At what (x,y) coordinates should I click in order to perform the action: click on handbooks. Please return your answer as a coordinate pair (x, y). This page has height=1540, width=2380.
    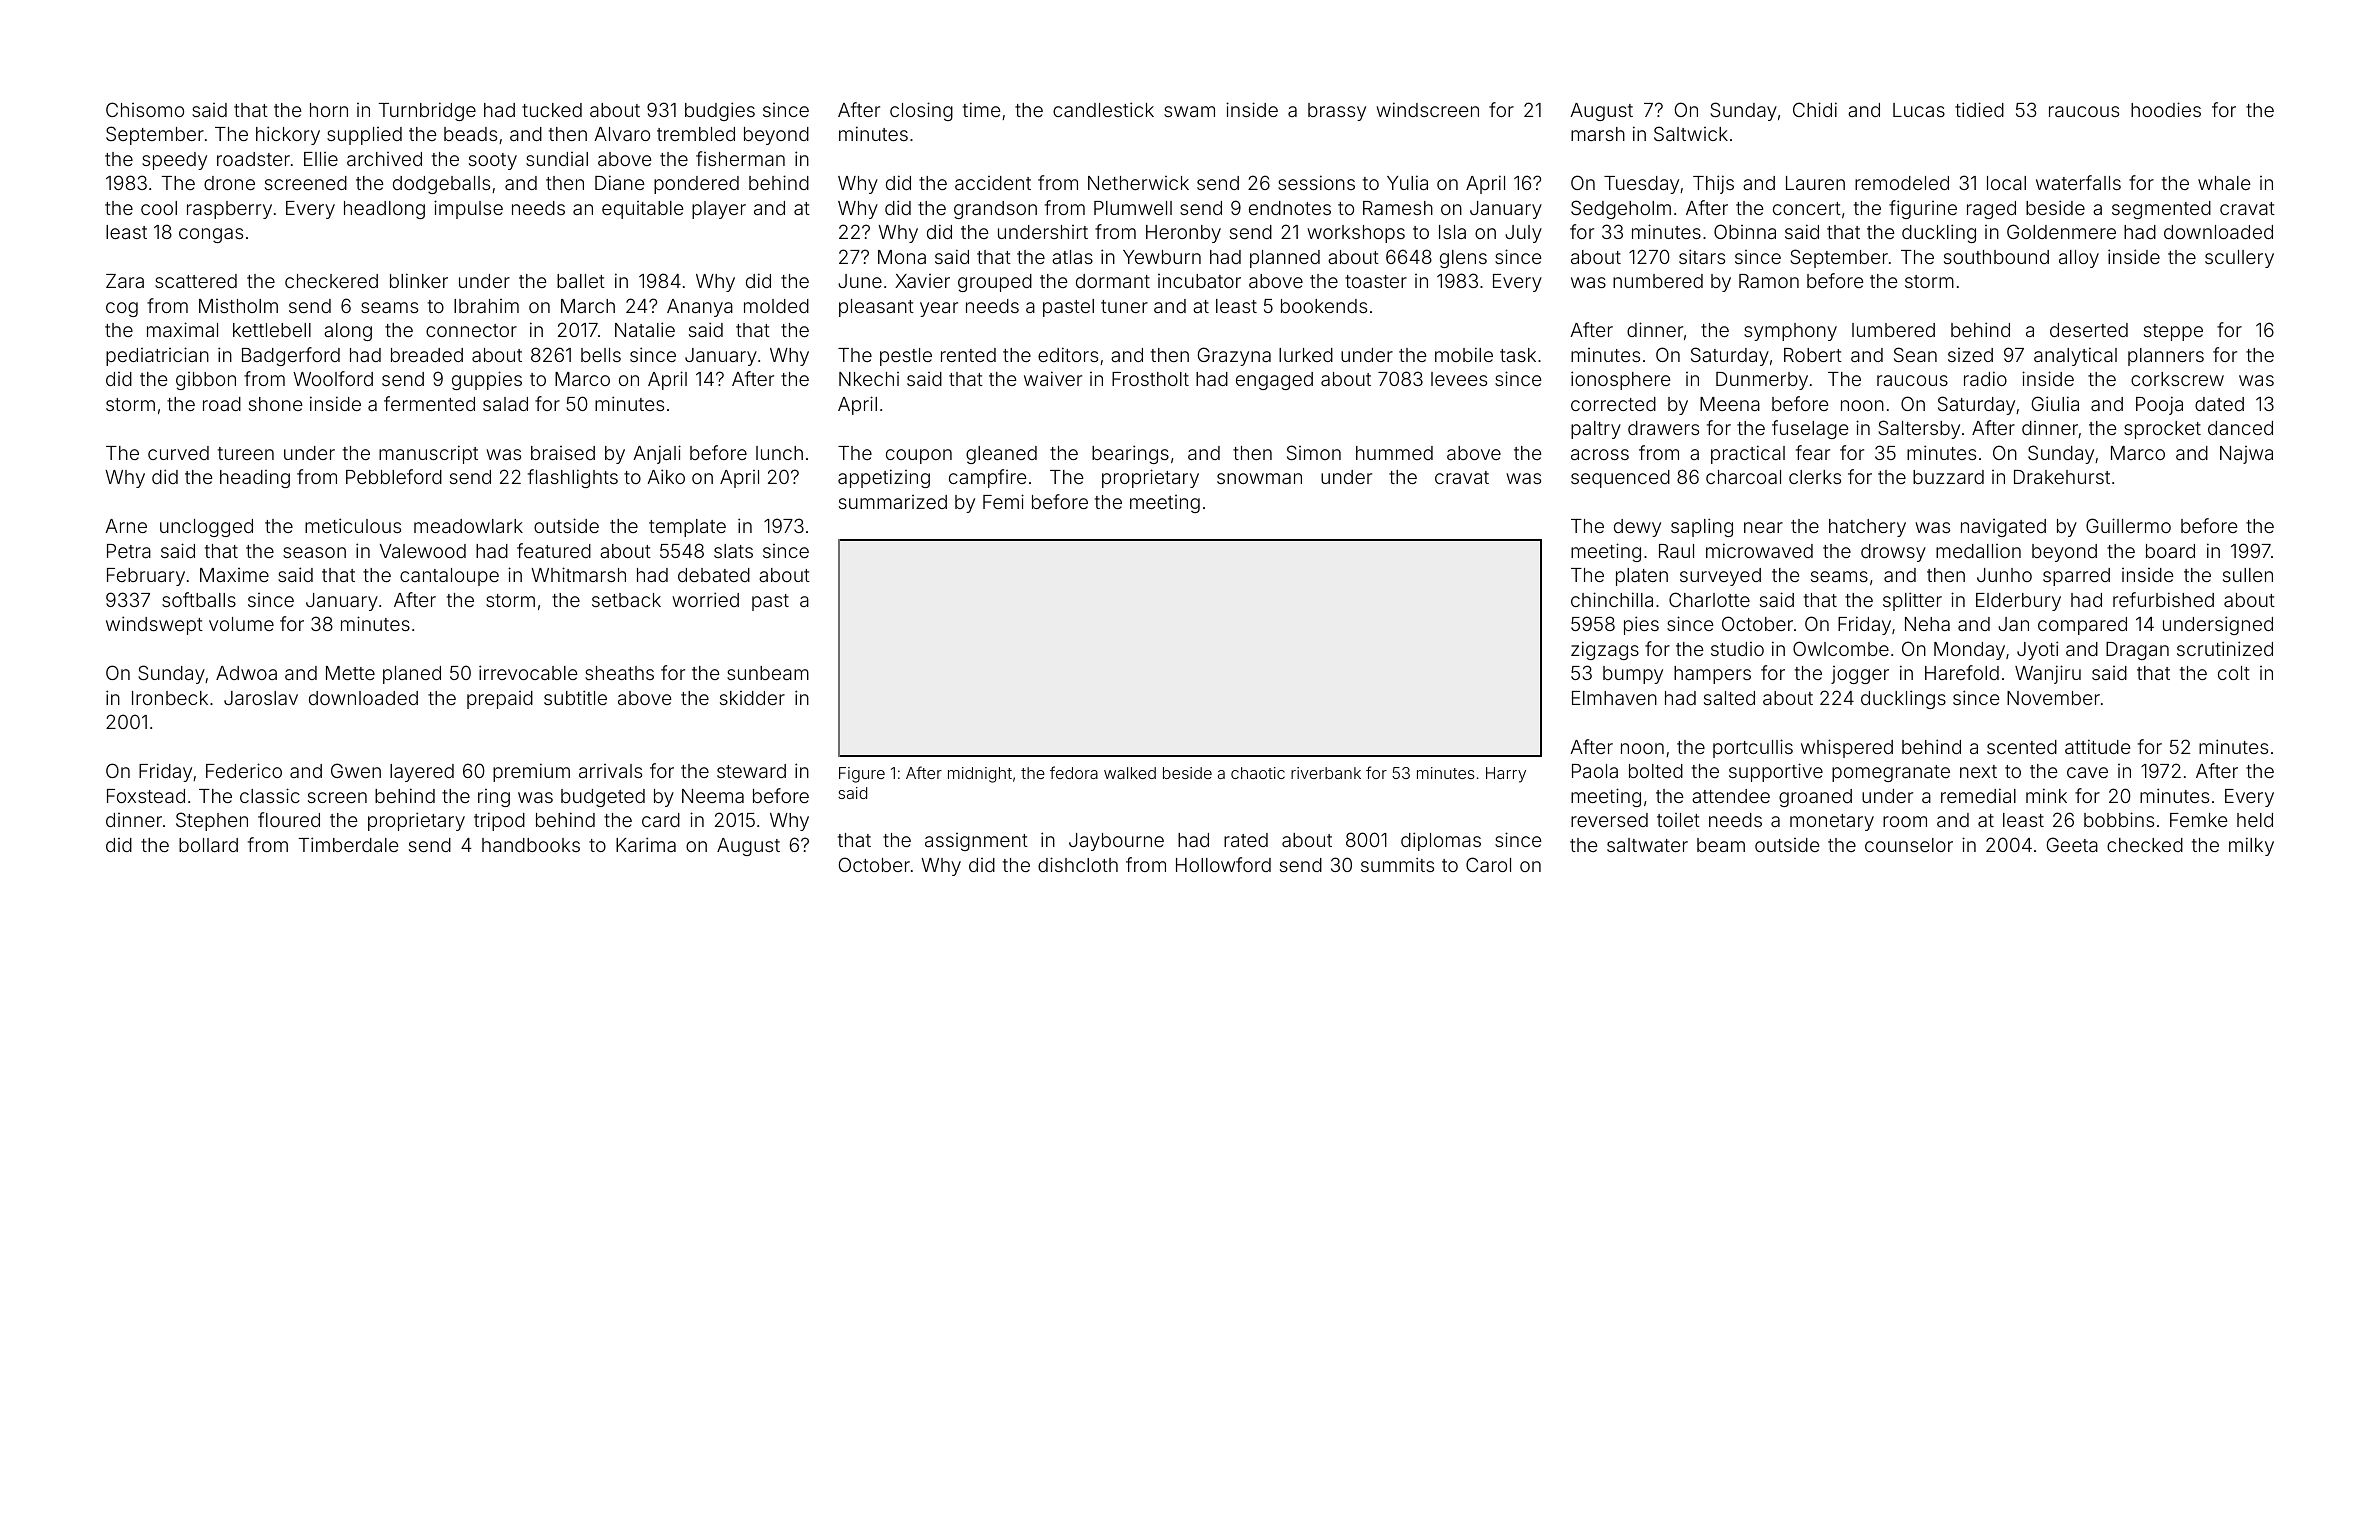
    Looking at the image, I should click on (531, 845).
